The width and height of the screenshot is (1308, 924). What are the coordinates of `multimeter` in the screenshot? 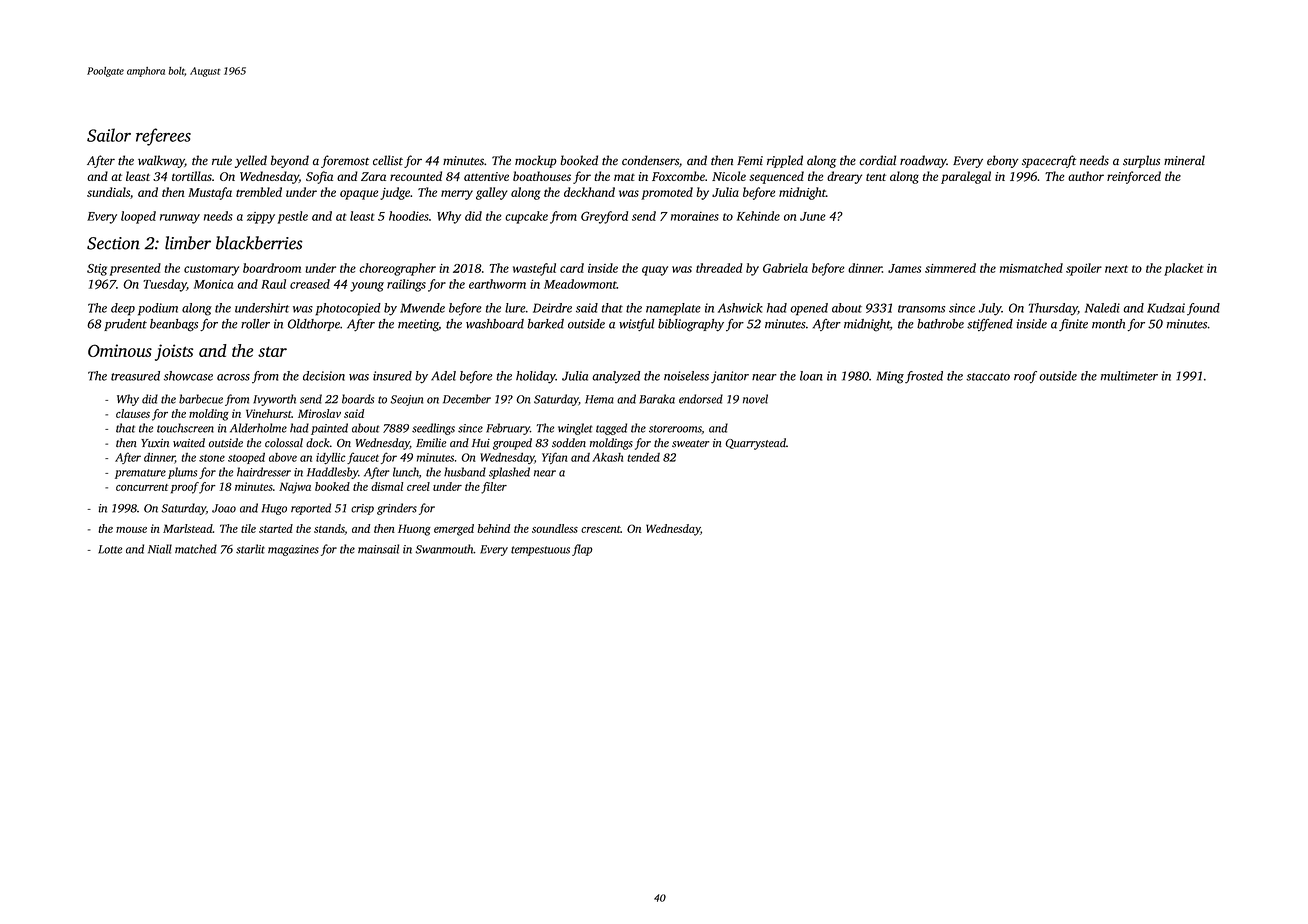 It's located at (1129, 376).
